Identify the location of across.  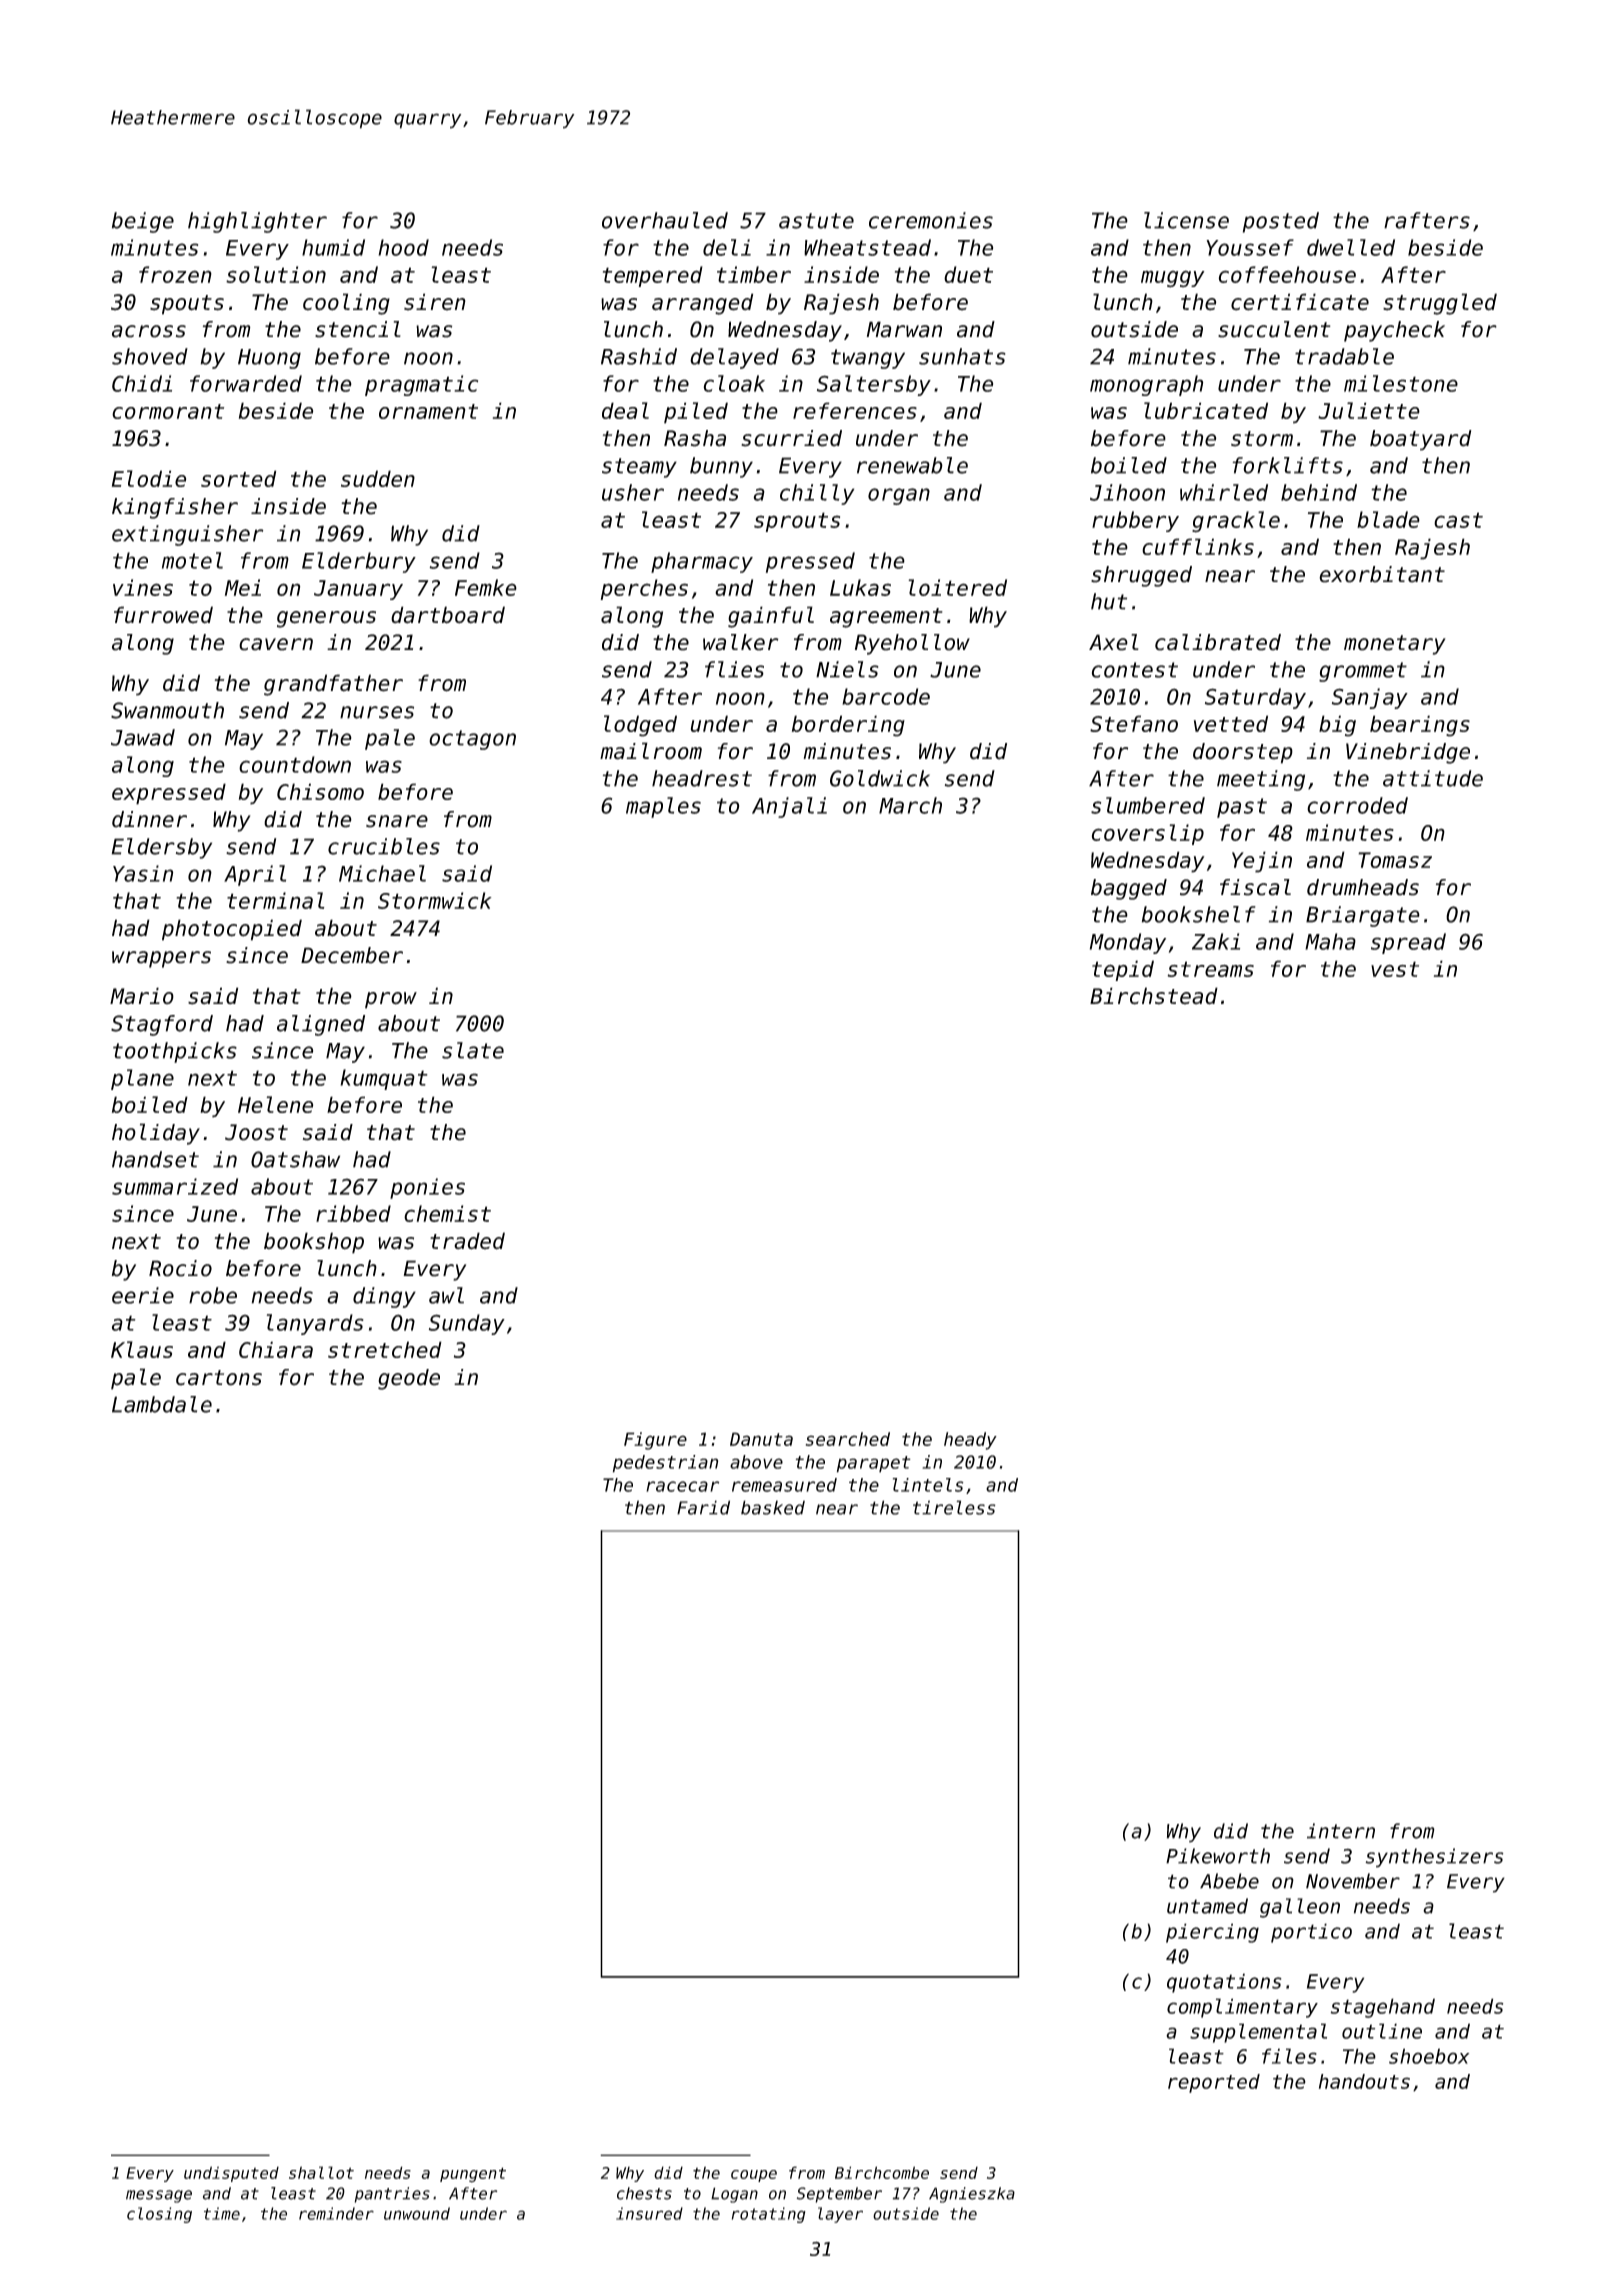
(149, 331).
